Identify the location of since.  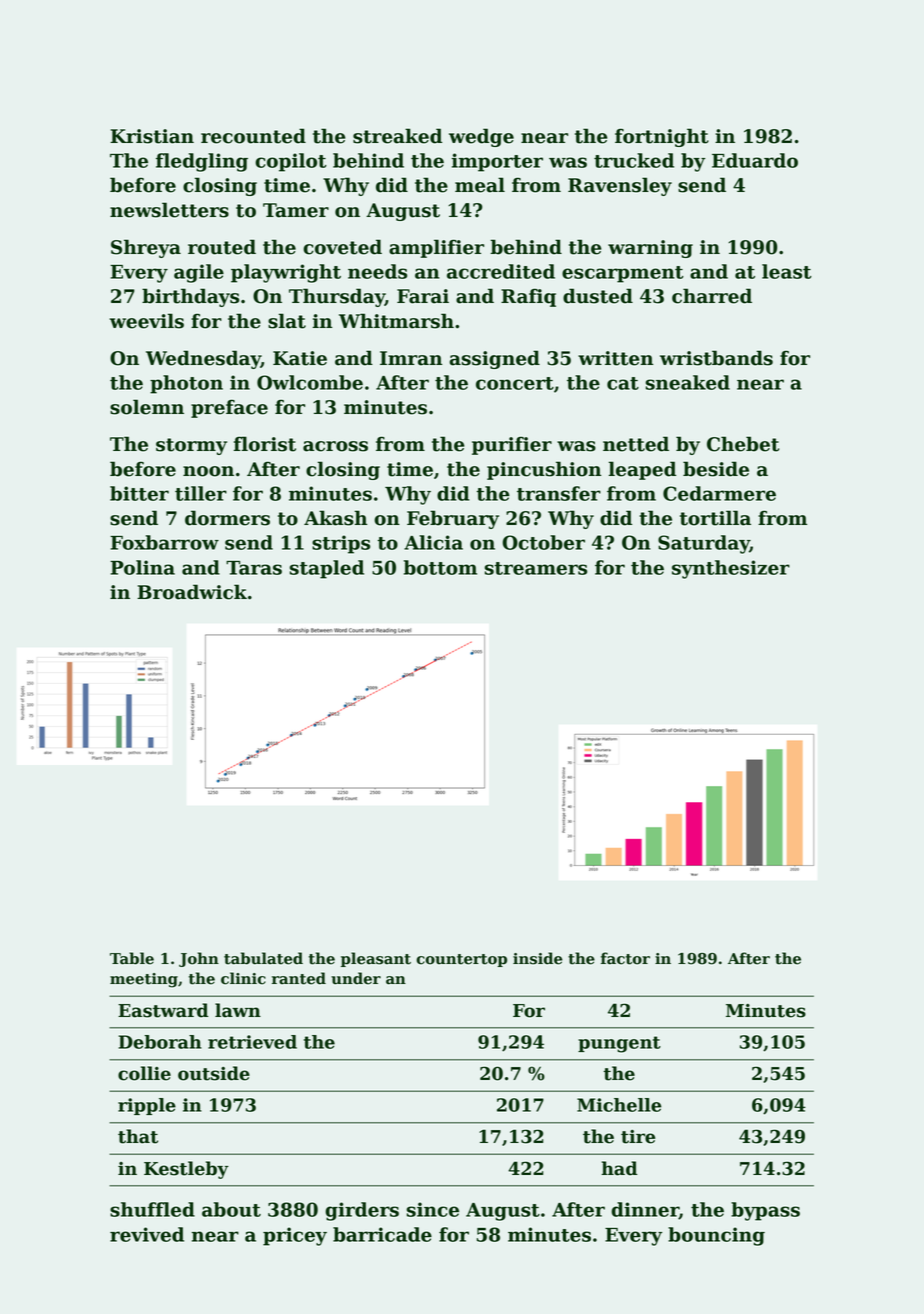
(432, 1209).
